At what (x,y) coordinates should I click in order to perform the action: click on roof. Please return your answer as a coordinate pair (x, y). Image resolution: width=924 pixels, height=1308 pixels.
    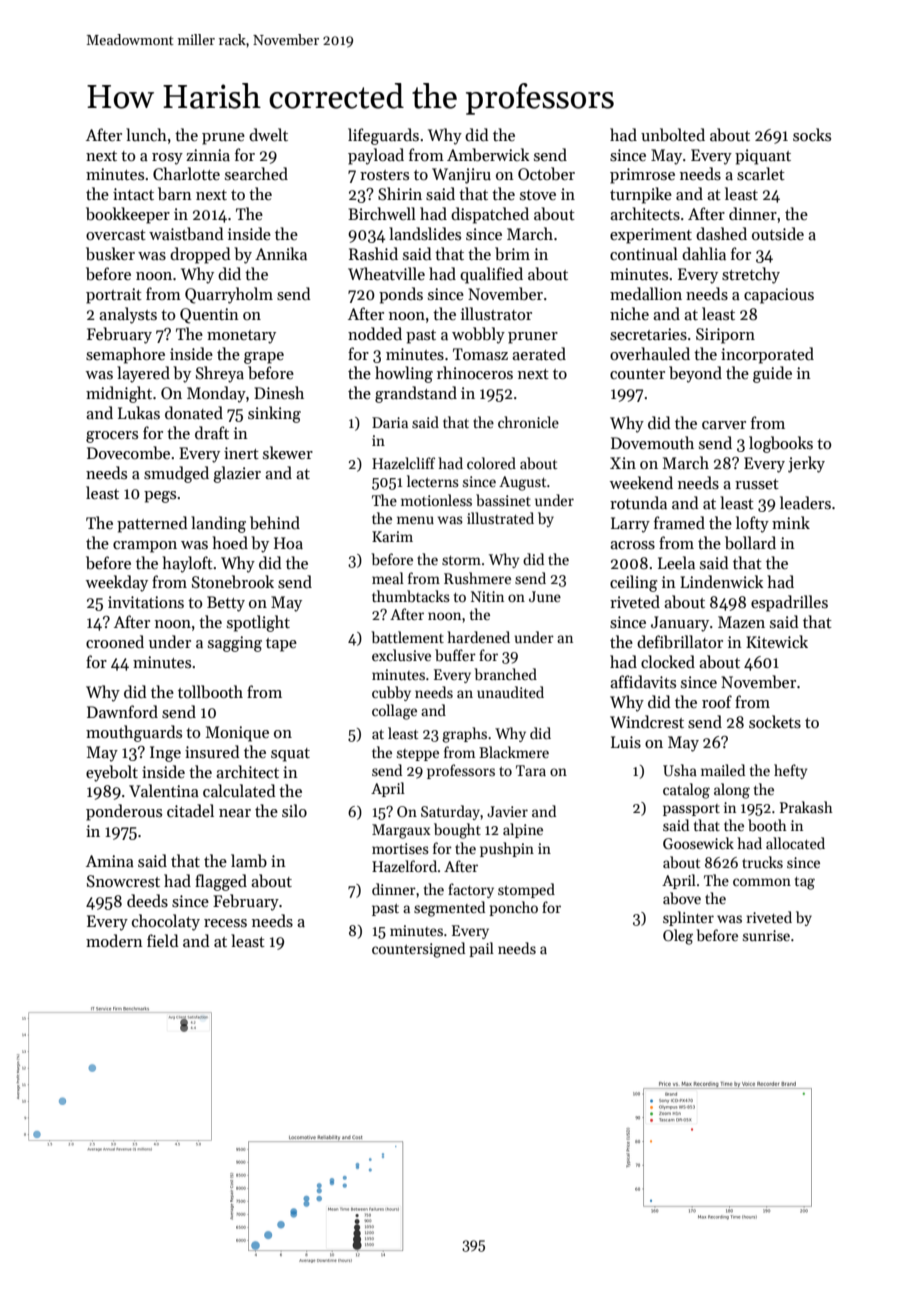
    Looking at the image, I should click on (717, 701).
